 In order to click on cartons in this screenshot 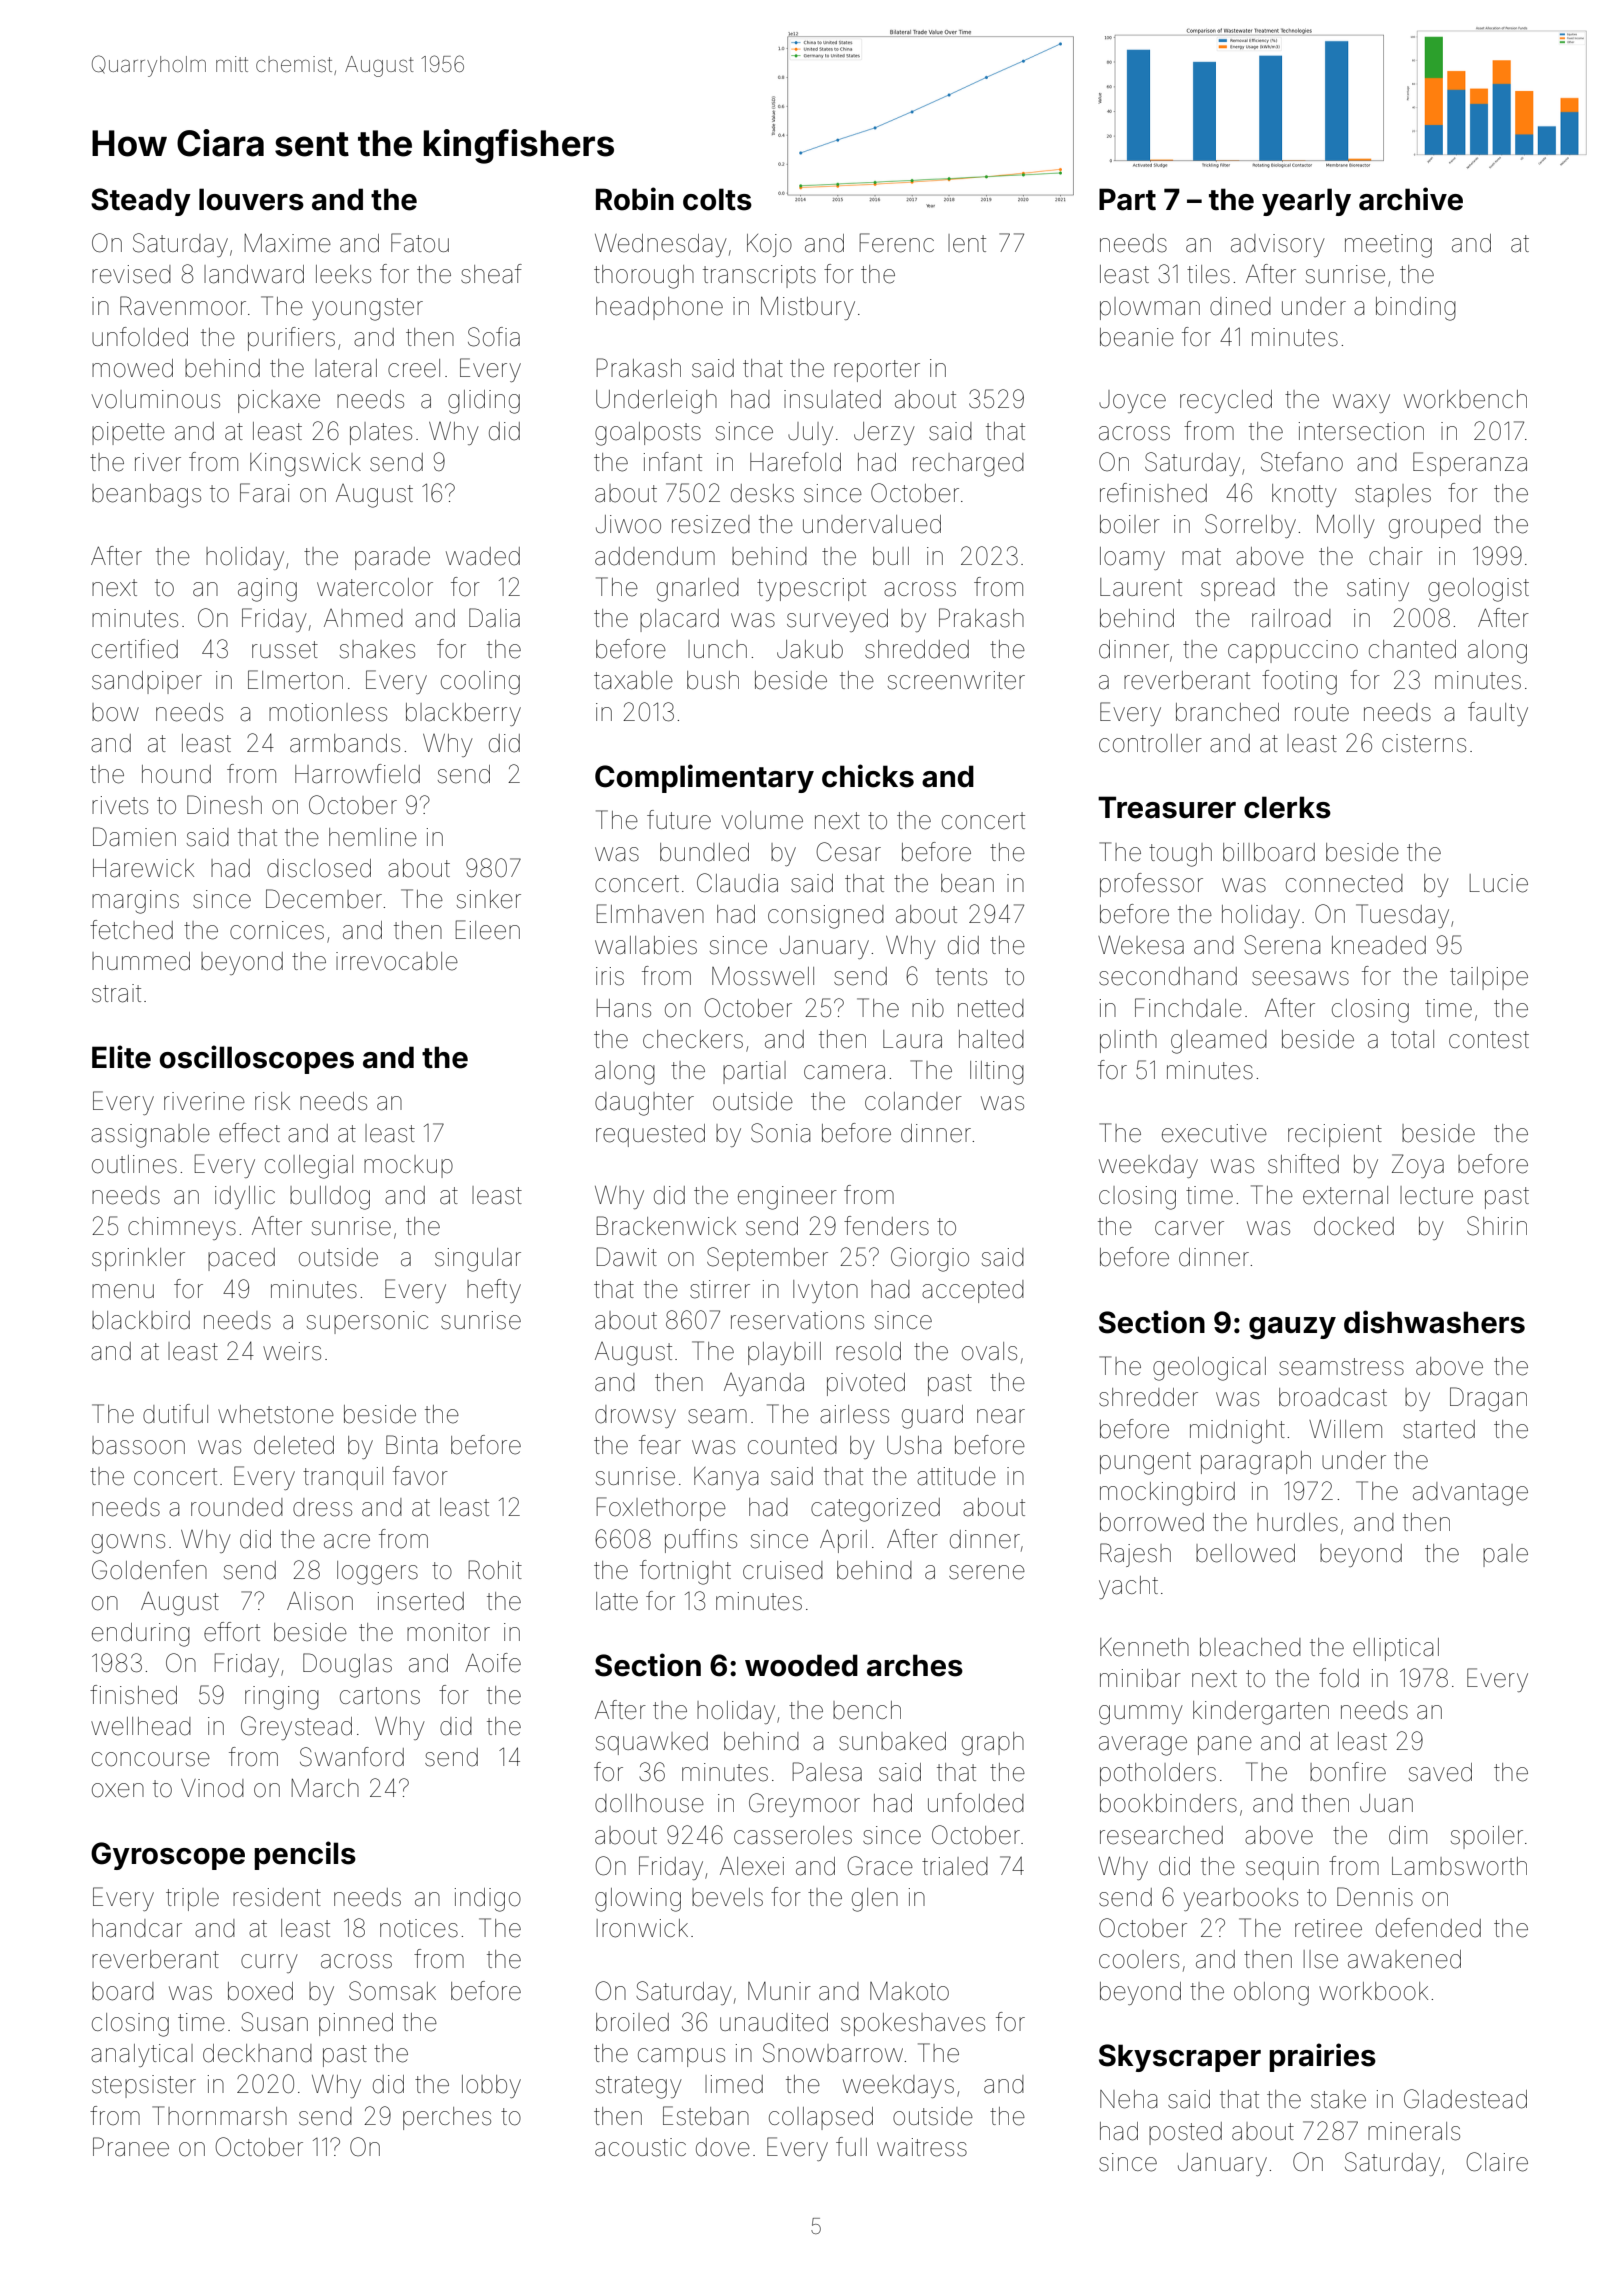, I will do `click(380, 1696)`.
